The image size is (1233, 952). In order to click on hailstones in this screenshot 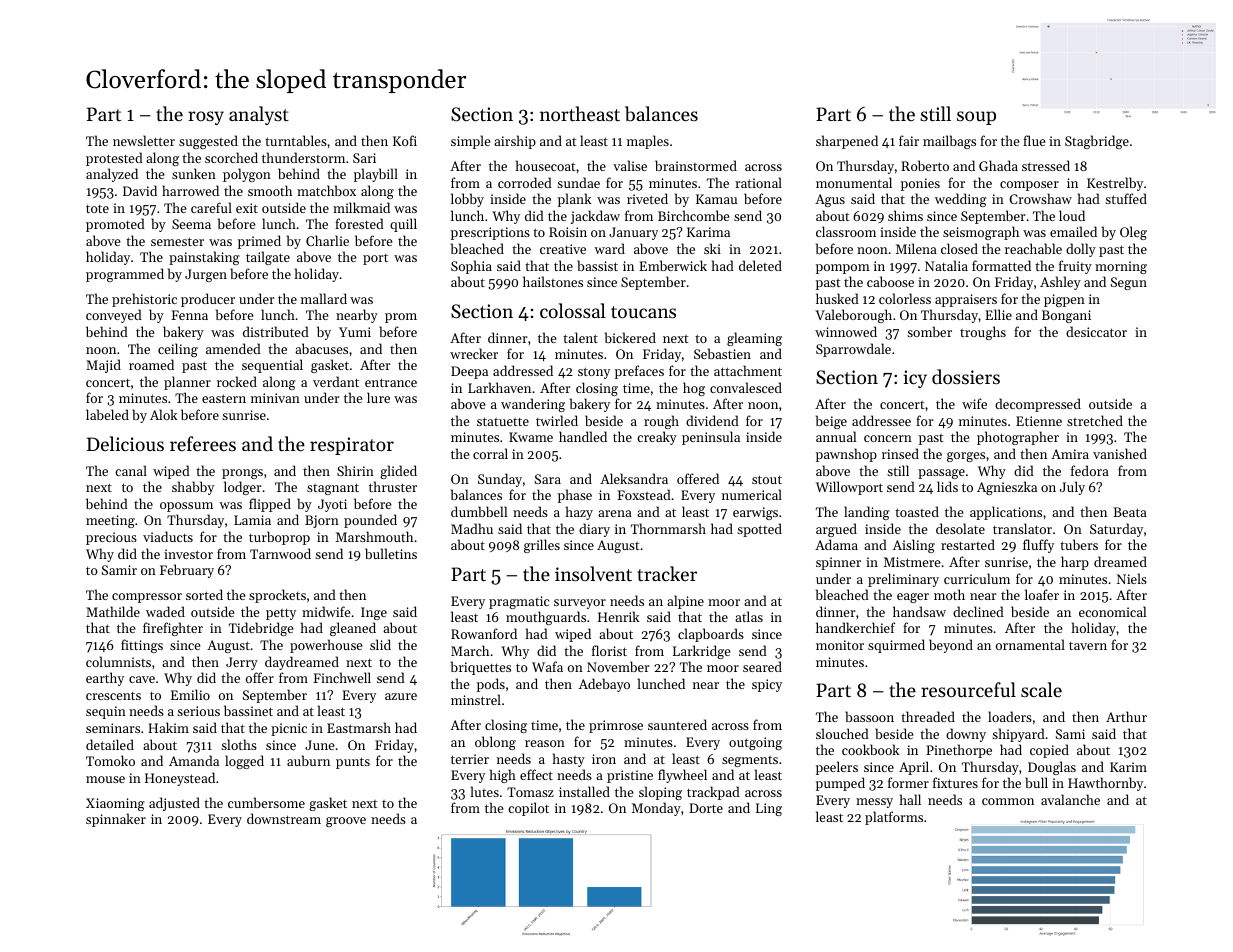, I will do `click(553, 281)`.
